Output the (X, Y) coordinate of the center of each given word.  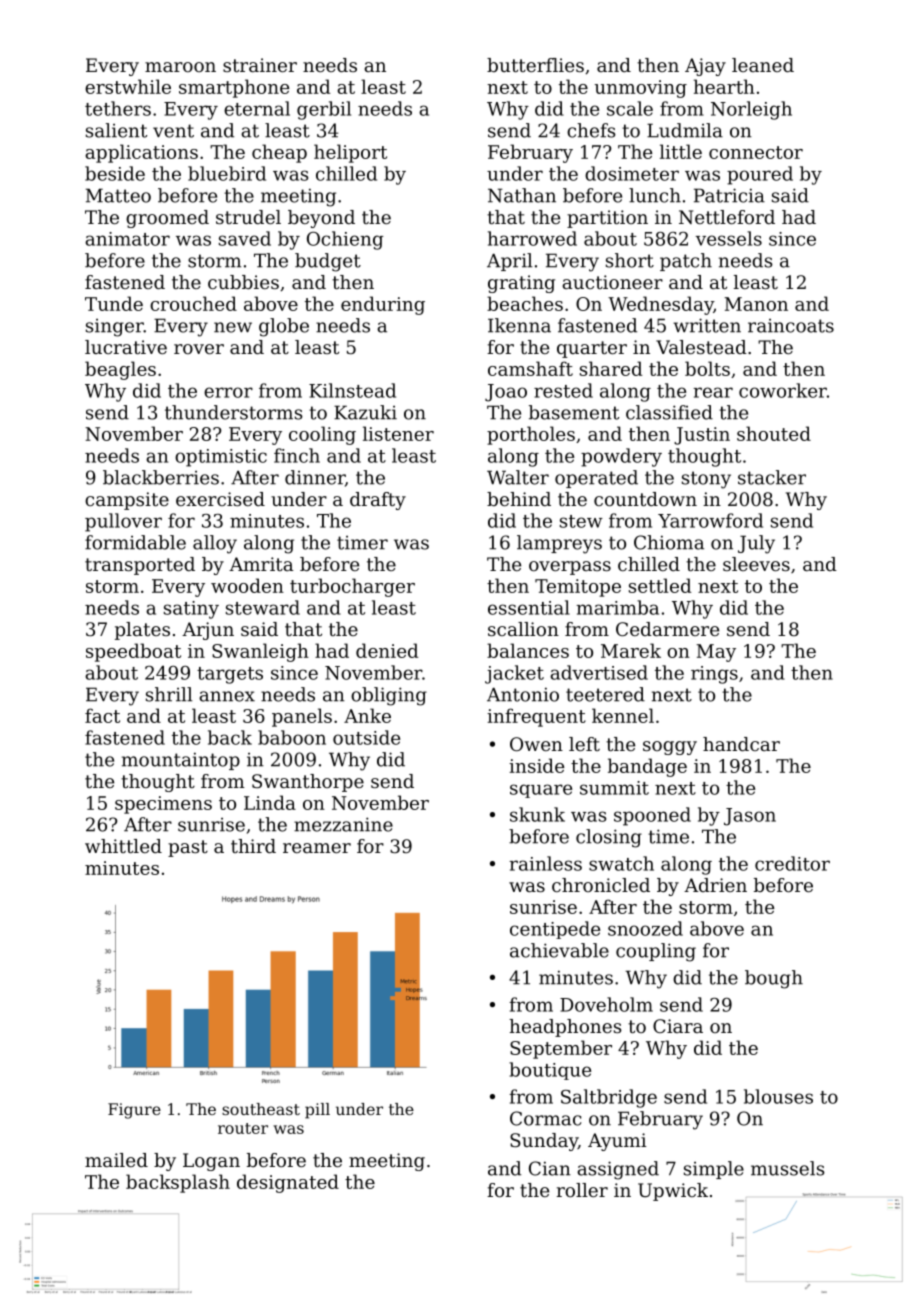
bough (774, 979)
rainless (545, 863)
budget (328, 262)
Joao (506, 393)
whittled (123, 846)
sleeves (756, 564)
